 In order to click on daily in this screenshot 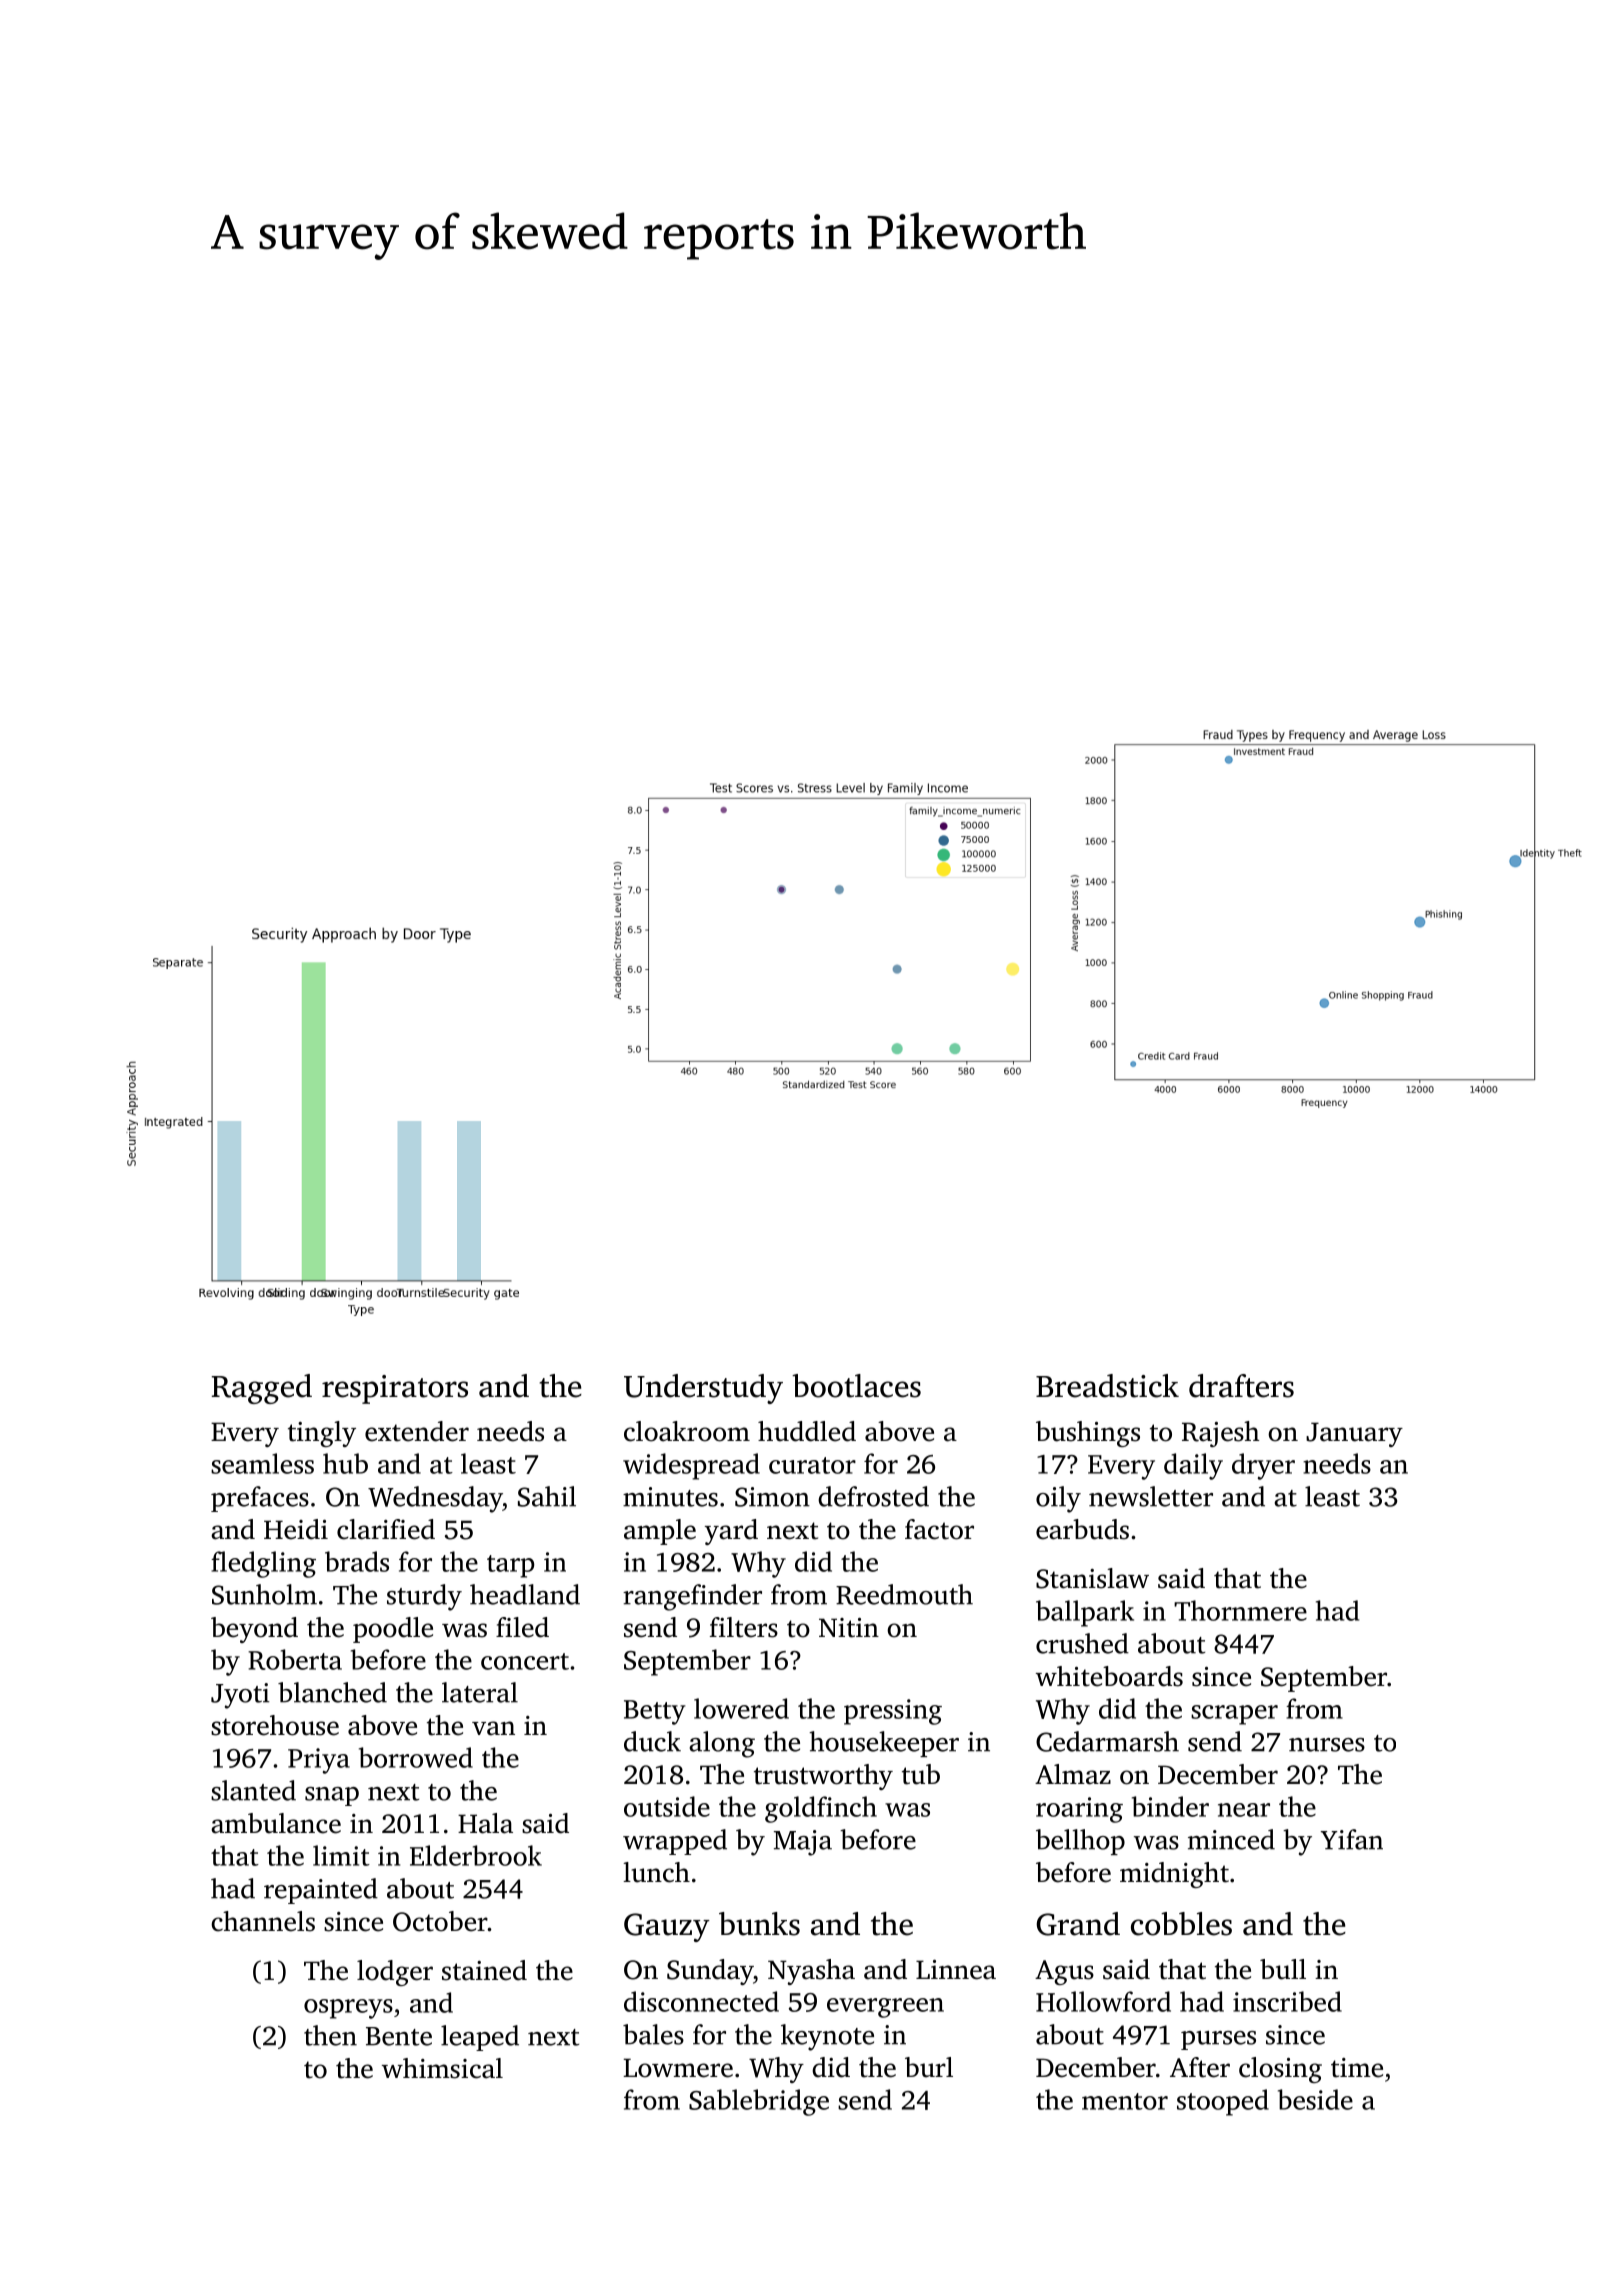, I will do `click(1193, 1466)`.
